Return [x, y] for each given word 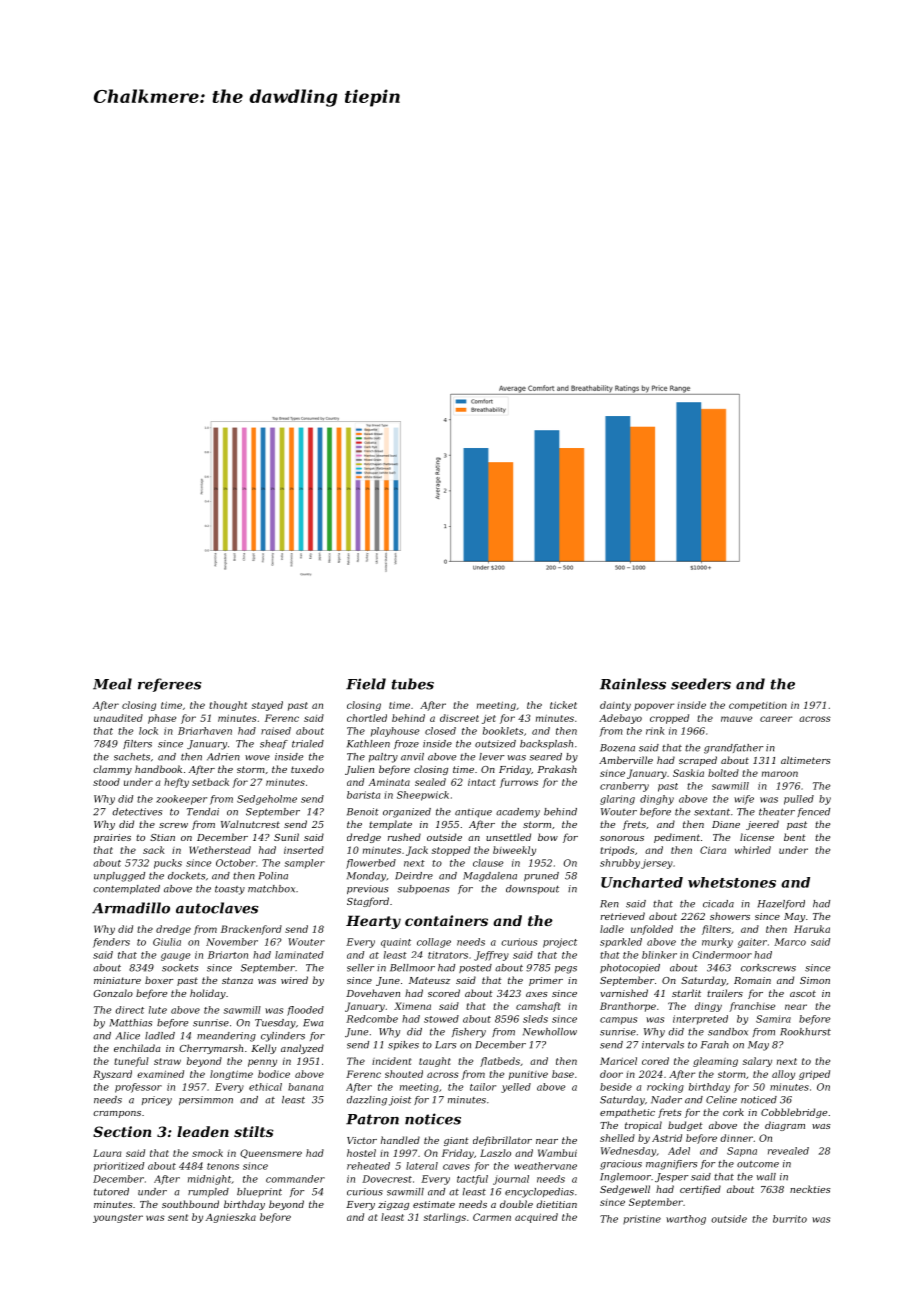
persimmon [206, 1100]
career [776, 719]
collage [434, 943]
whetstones [732, 882]
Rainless [633, 684]
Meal [112, 684]
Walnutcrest [250, 824]
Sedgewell [625, 1190]
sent [178, 1217]
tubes [413, 684]
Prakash [557, 769]
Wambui [557, 1153]
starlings [445, 1218]
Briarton [228, 955]
